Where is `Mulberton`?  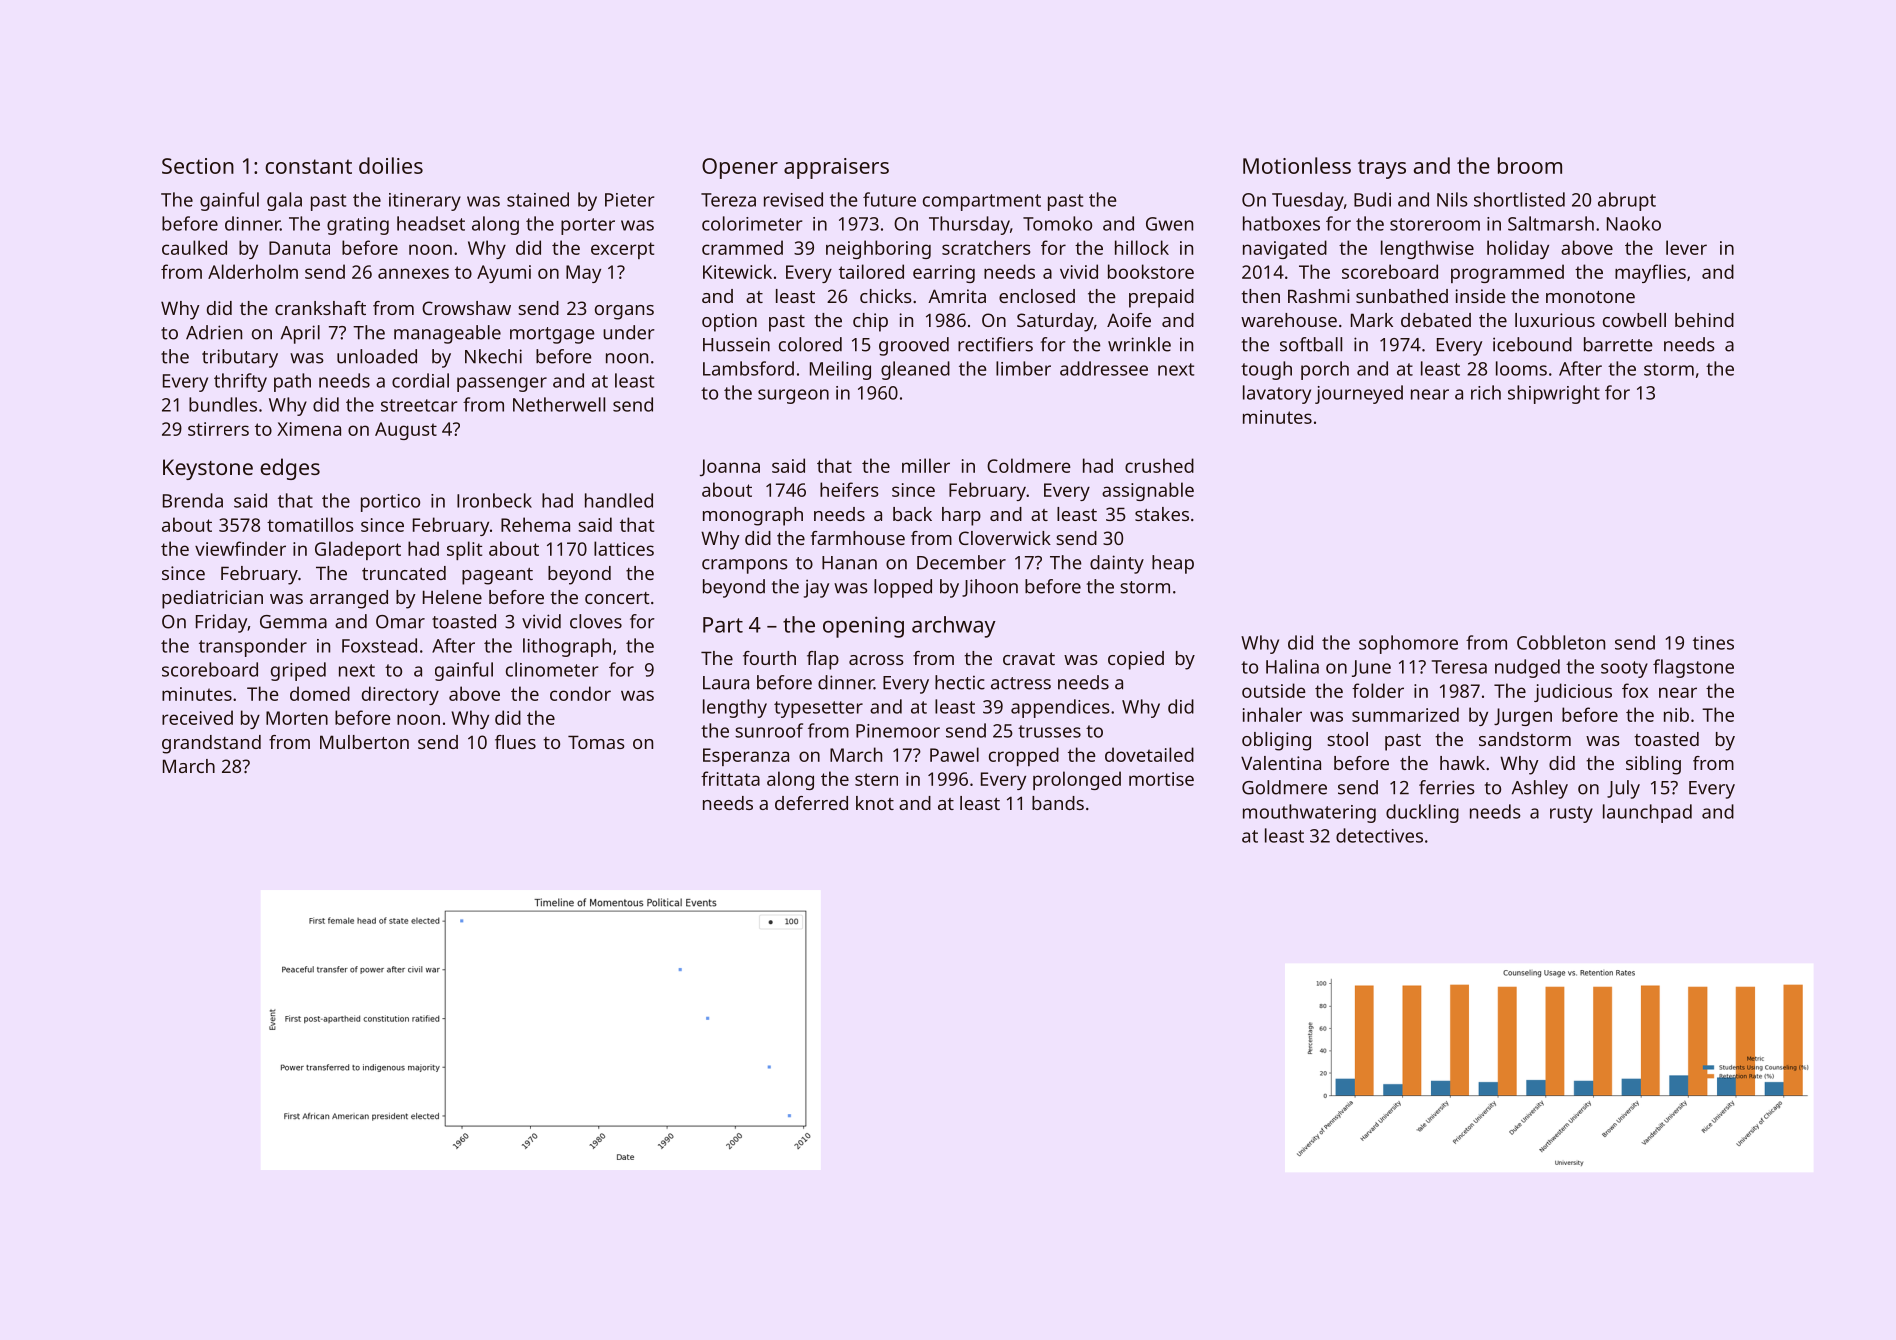 Mulberton is located at coordinates (364, 742).
